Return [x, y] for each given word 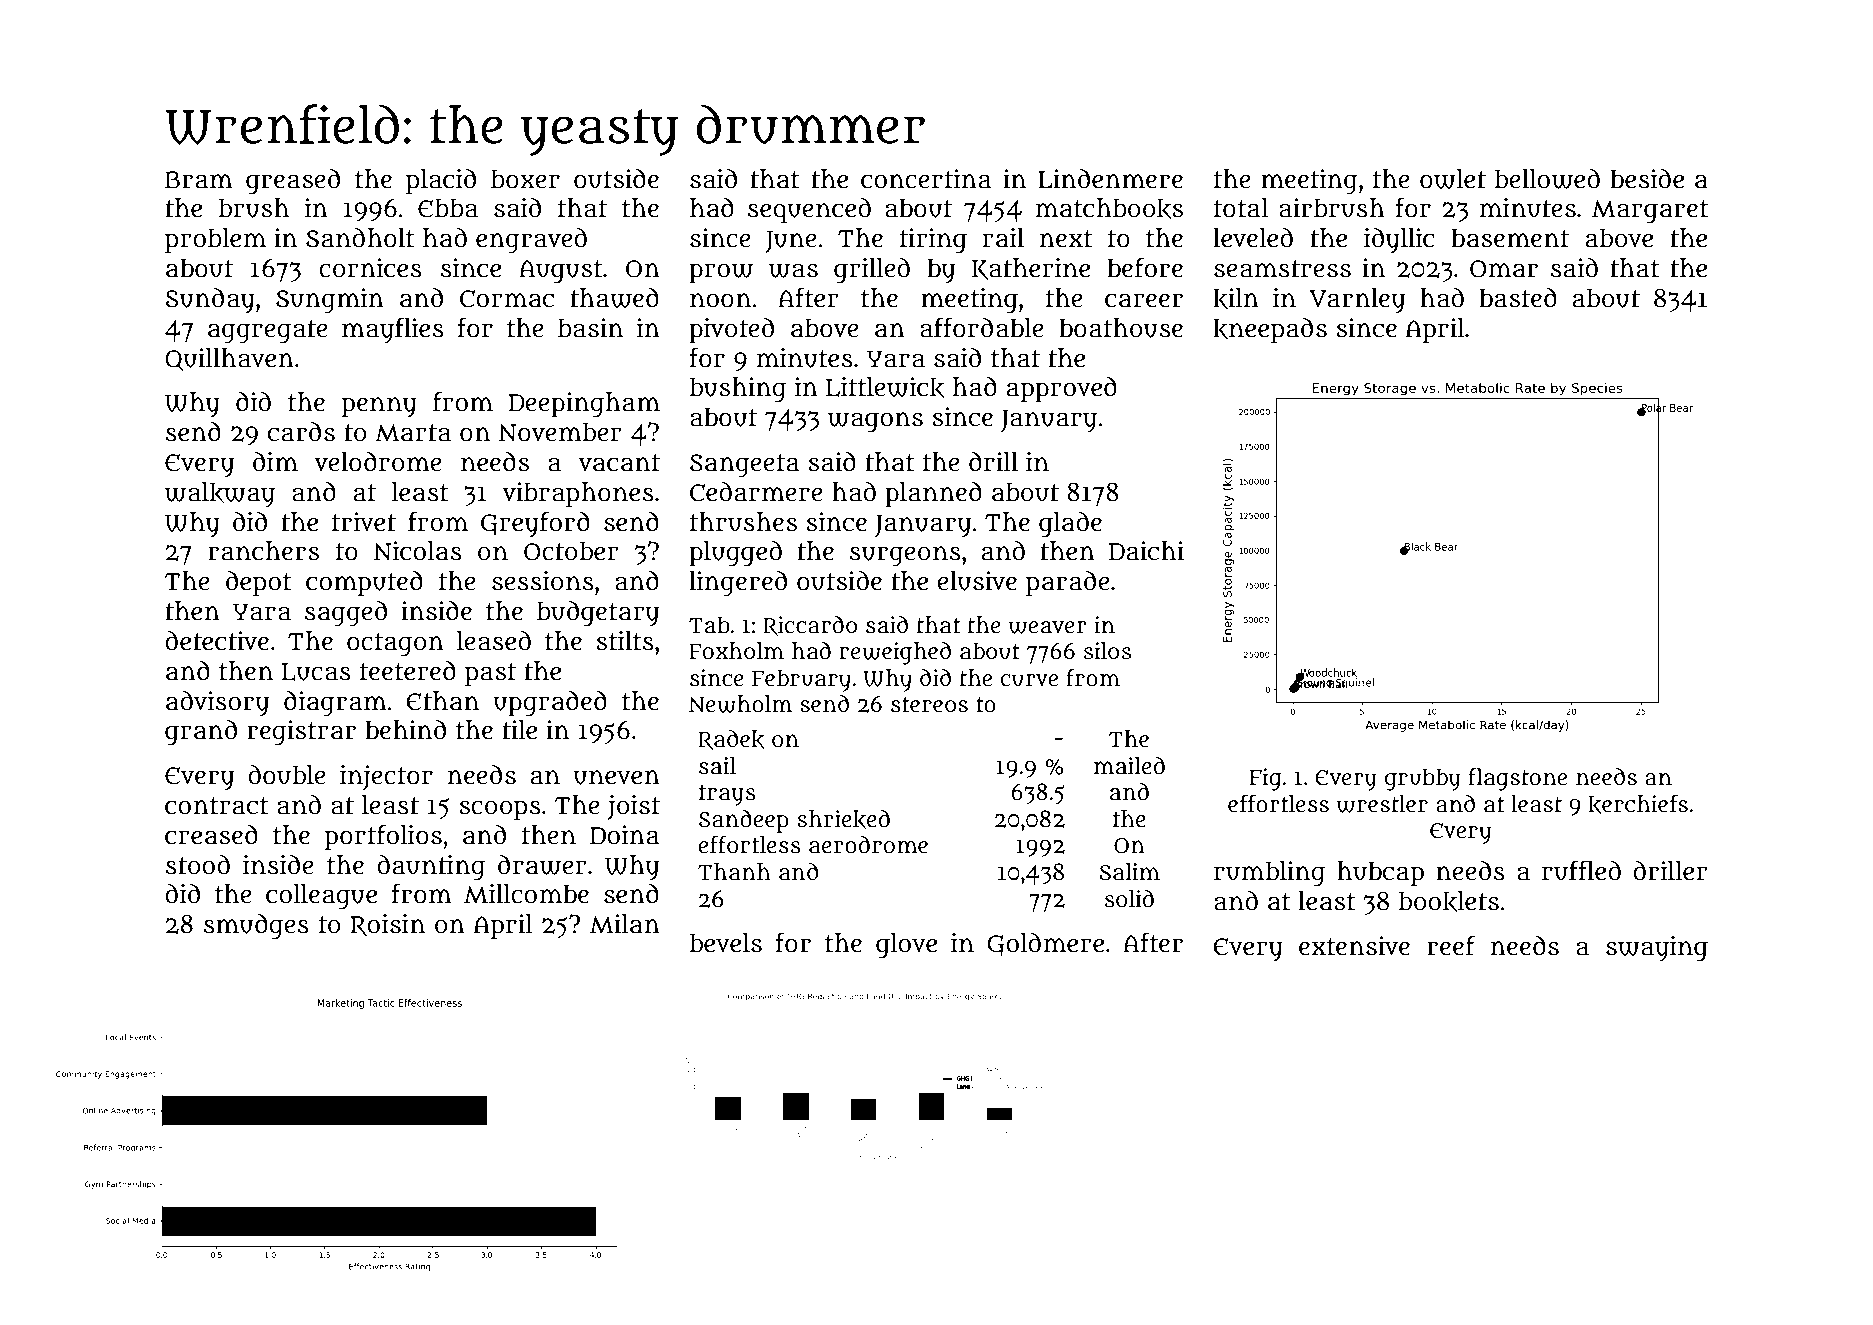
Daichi [1146, 551]
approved [1062, 390]
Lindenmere [1110, 179]
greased [293, 182]
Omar [1504, 269]
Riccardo [810, 626]
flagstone [1517, 779]
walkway [220, 495]
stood [198, 865]
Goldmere [1045, 944]
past [490, 675]
